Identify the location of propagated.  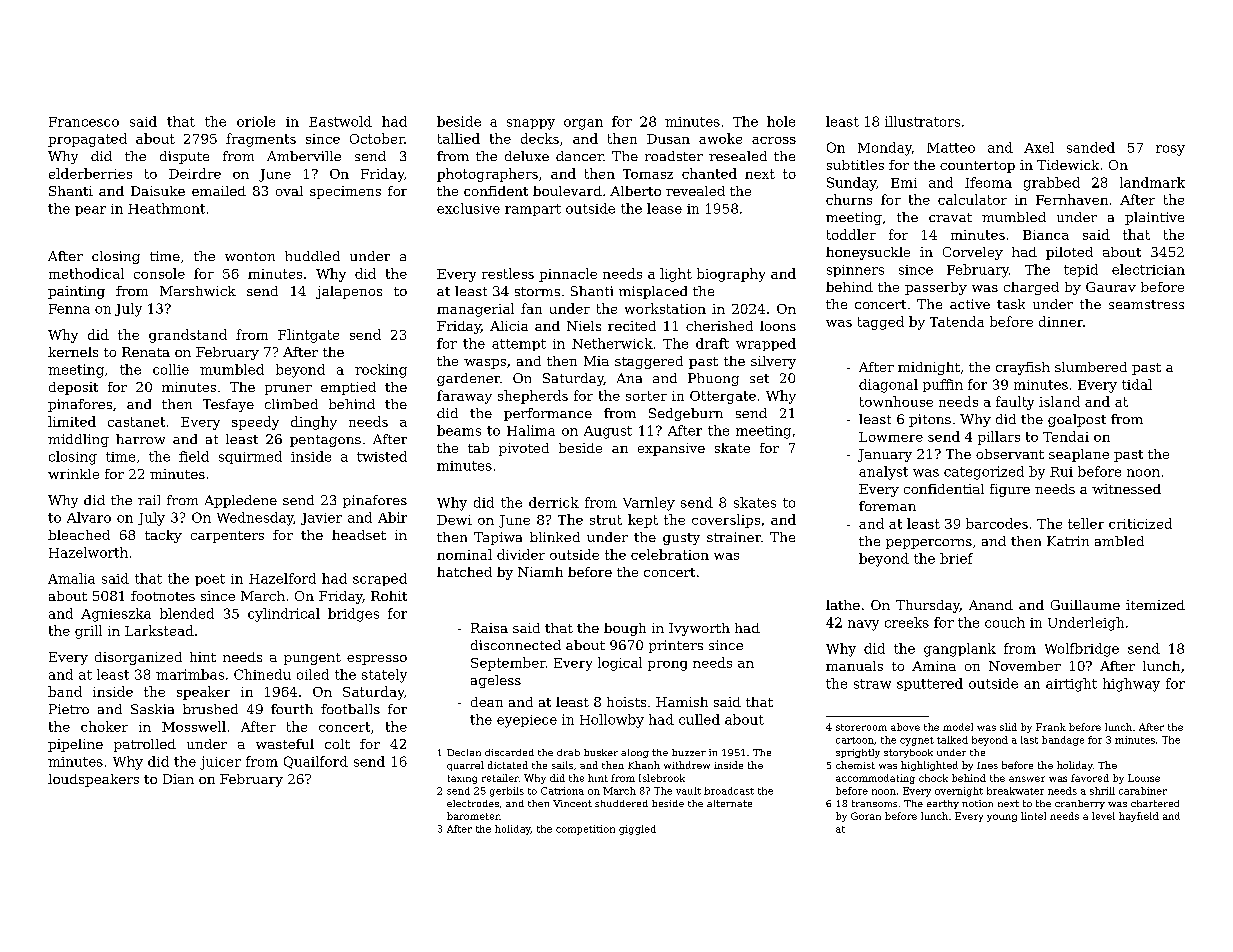
(87, 140).
